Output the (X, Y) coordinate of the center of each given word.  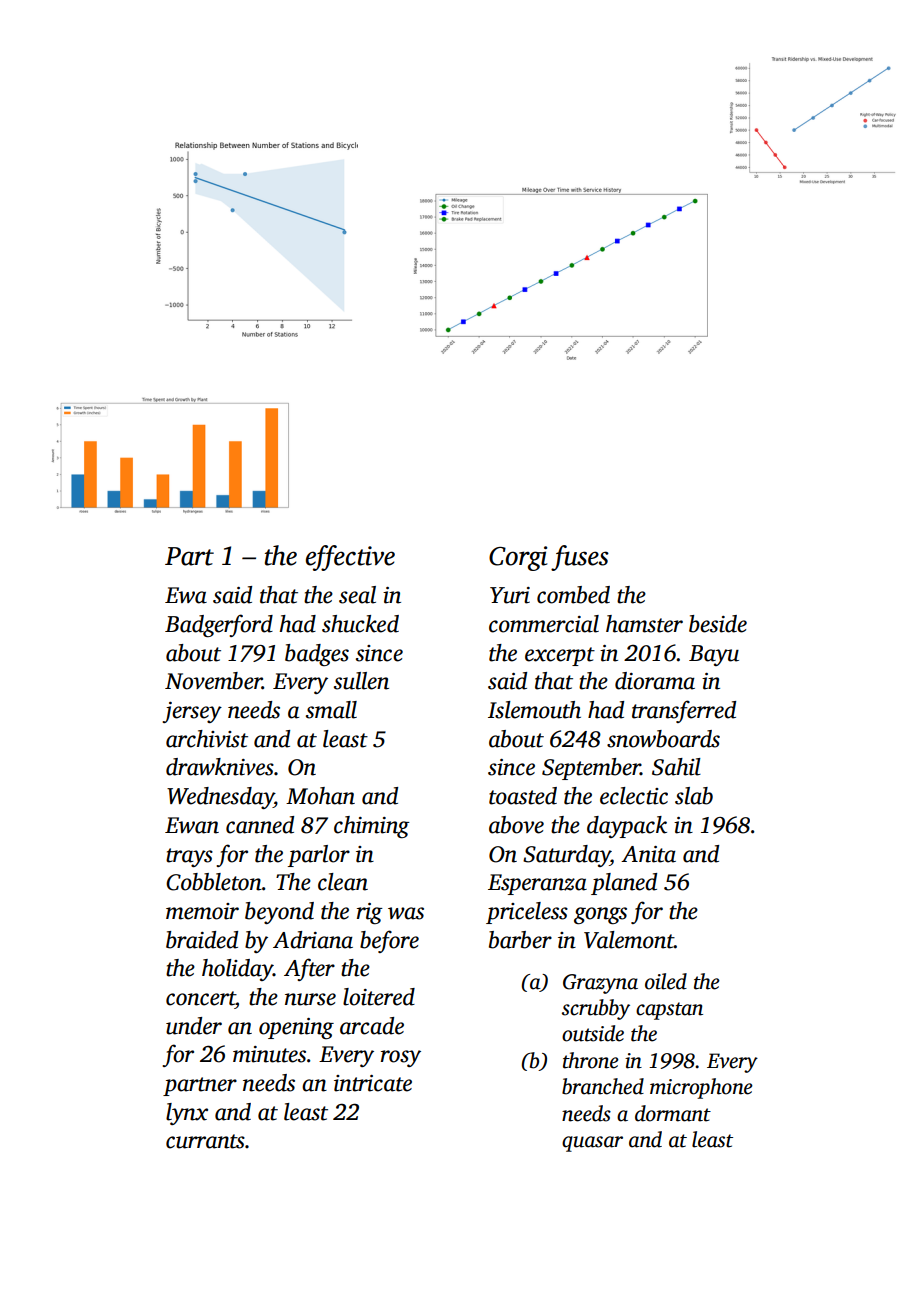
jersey (192, 712)
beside (718, 624)
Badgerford (219, 625)
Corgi (518, 558)
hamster (644, 624)
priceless (527, 913)
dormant (673, 1113)
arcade (372, 1026)
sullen (361, 681)
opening (296, 1028)
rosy (401, 1058)
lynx (187, 1114)
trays (189, 857)
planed (624, 884)
